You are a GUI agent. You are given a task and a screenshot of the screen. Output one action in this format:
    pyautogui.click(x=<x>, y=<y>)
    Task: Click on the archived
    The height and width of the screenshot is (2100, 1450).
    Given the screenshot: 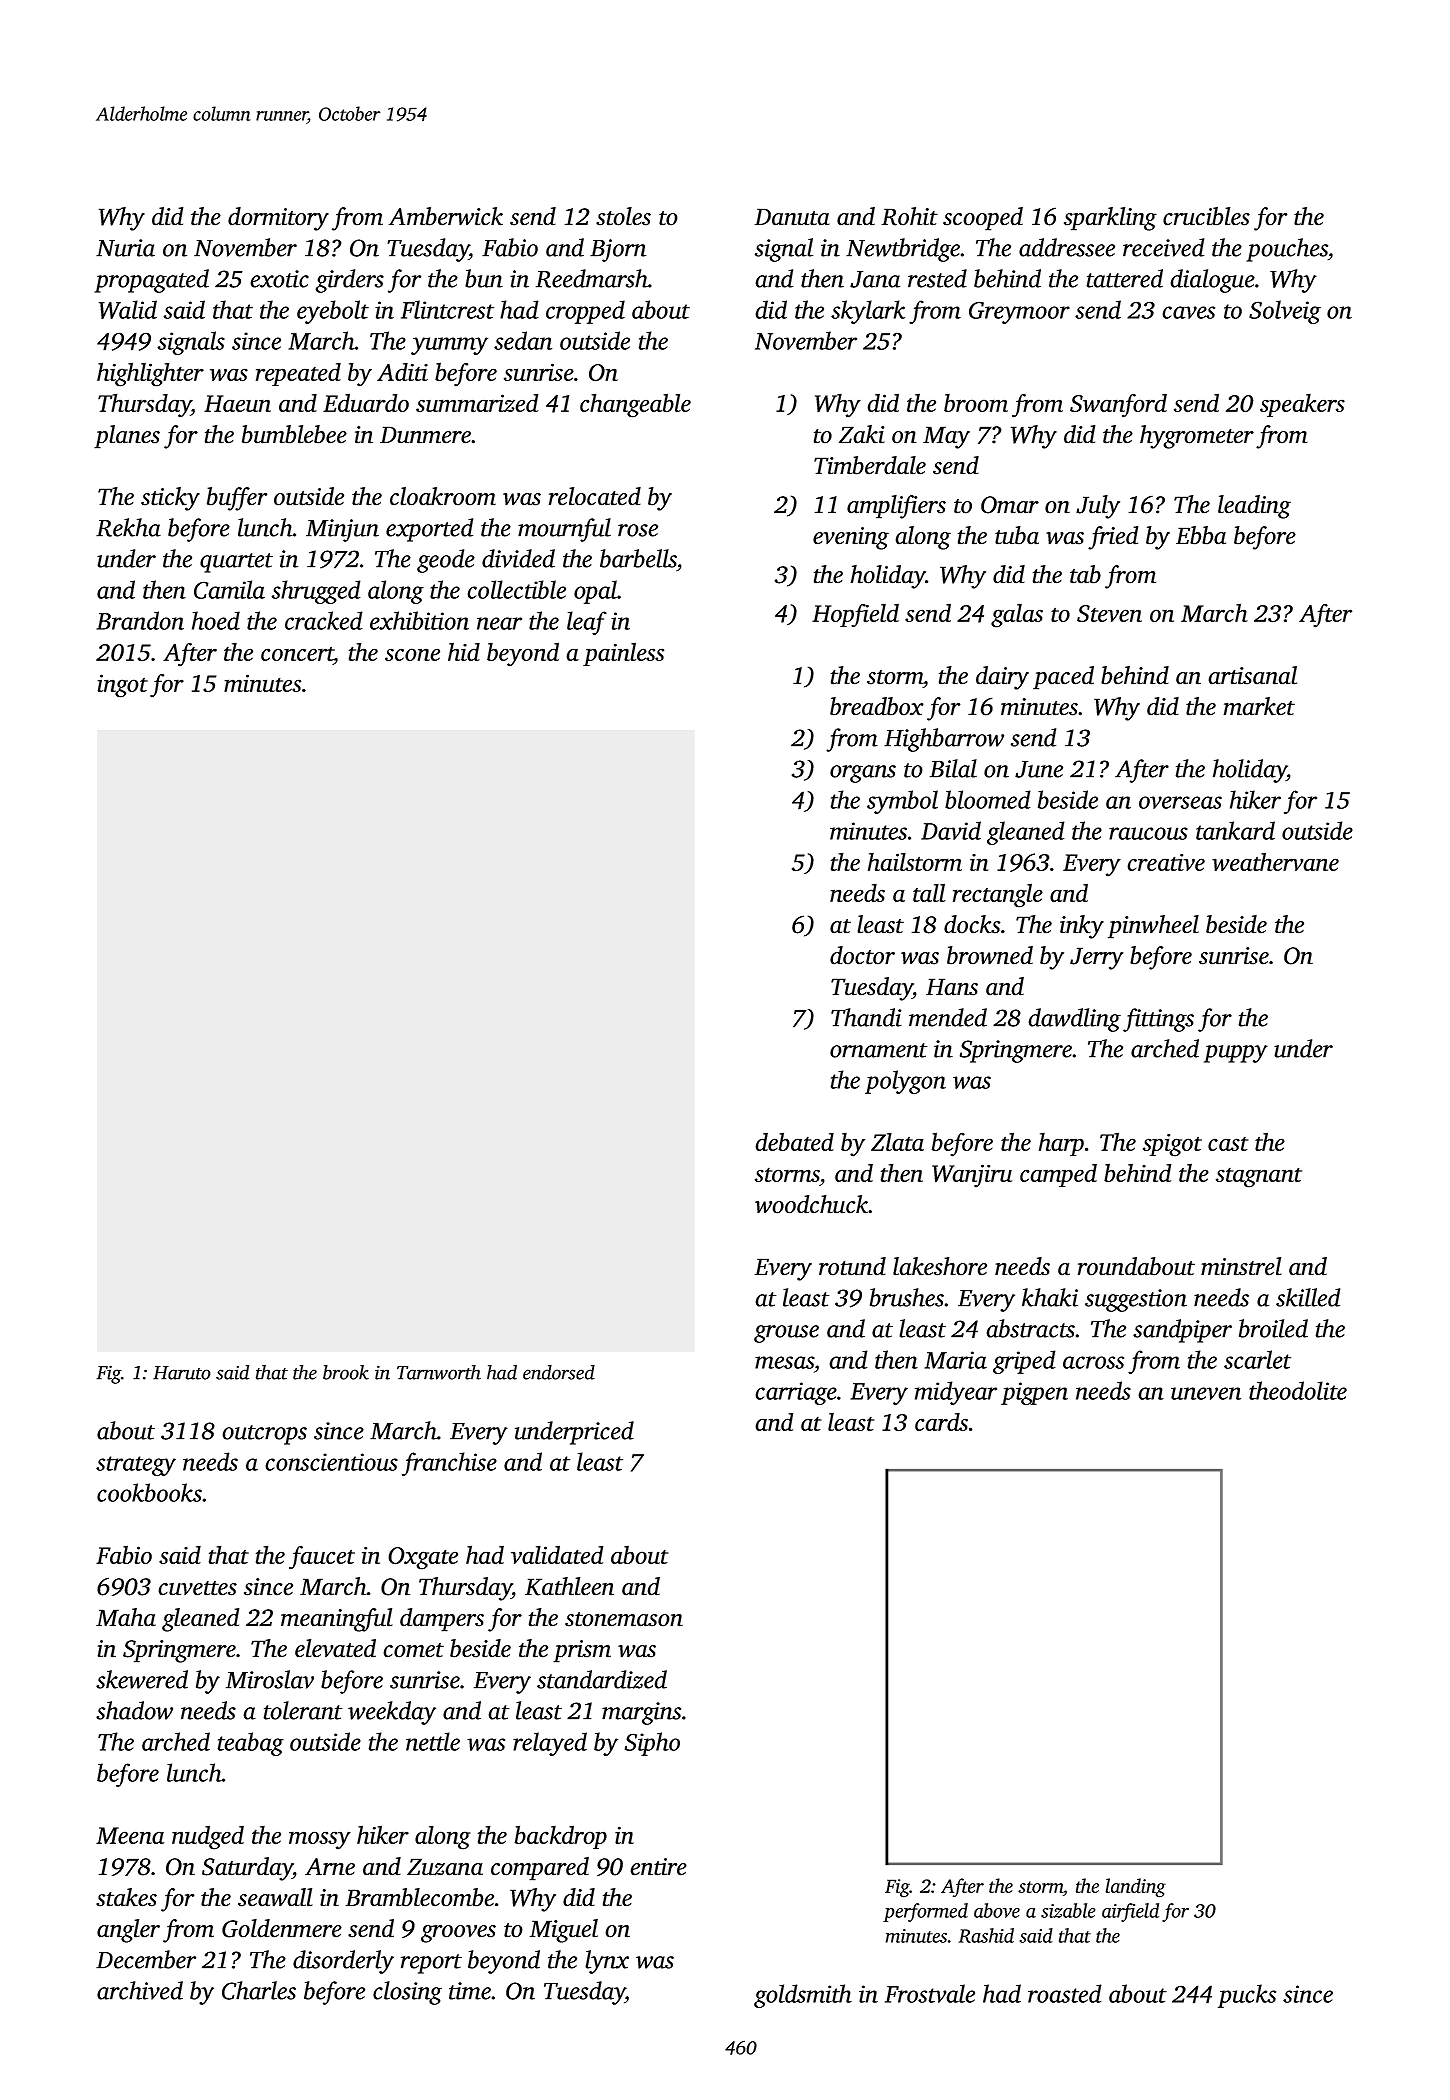 What is the action you would take?
    pyautogui.click(x=140, y=1990)
